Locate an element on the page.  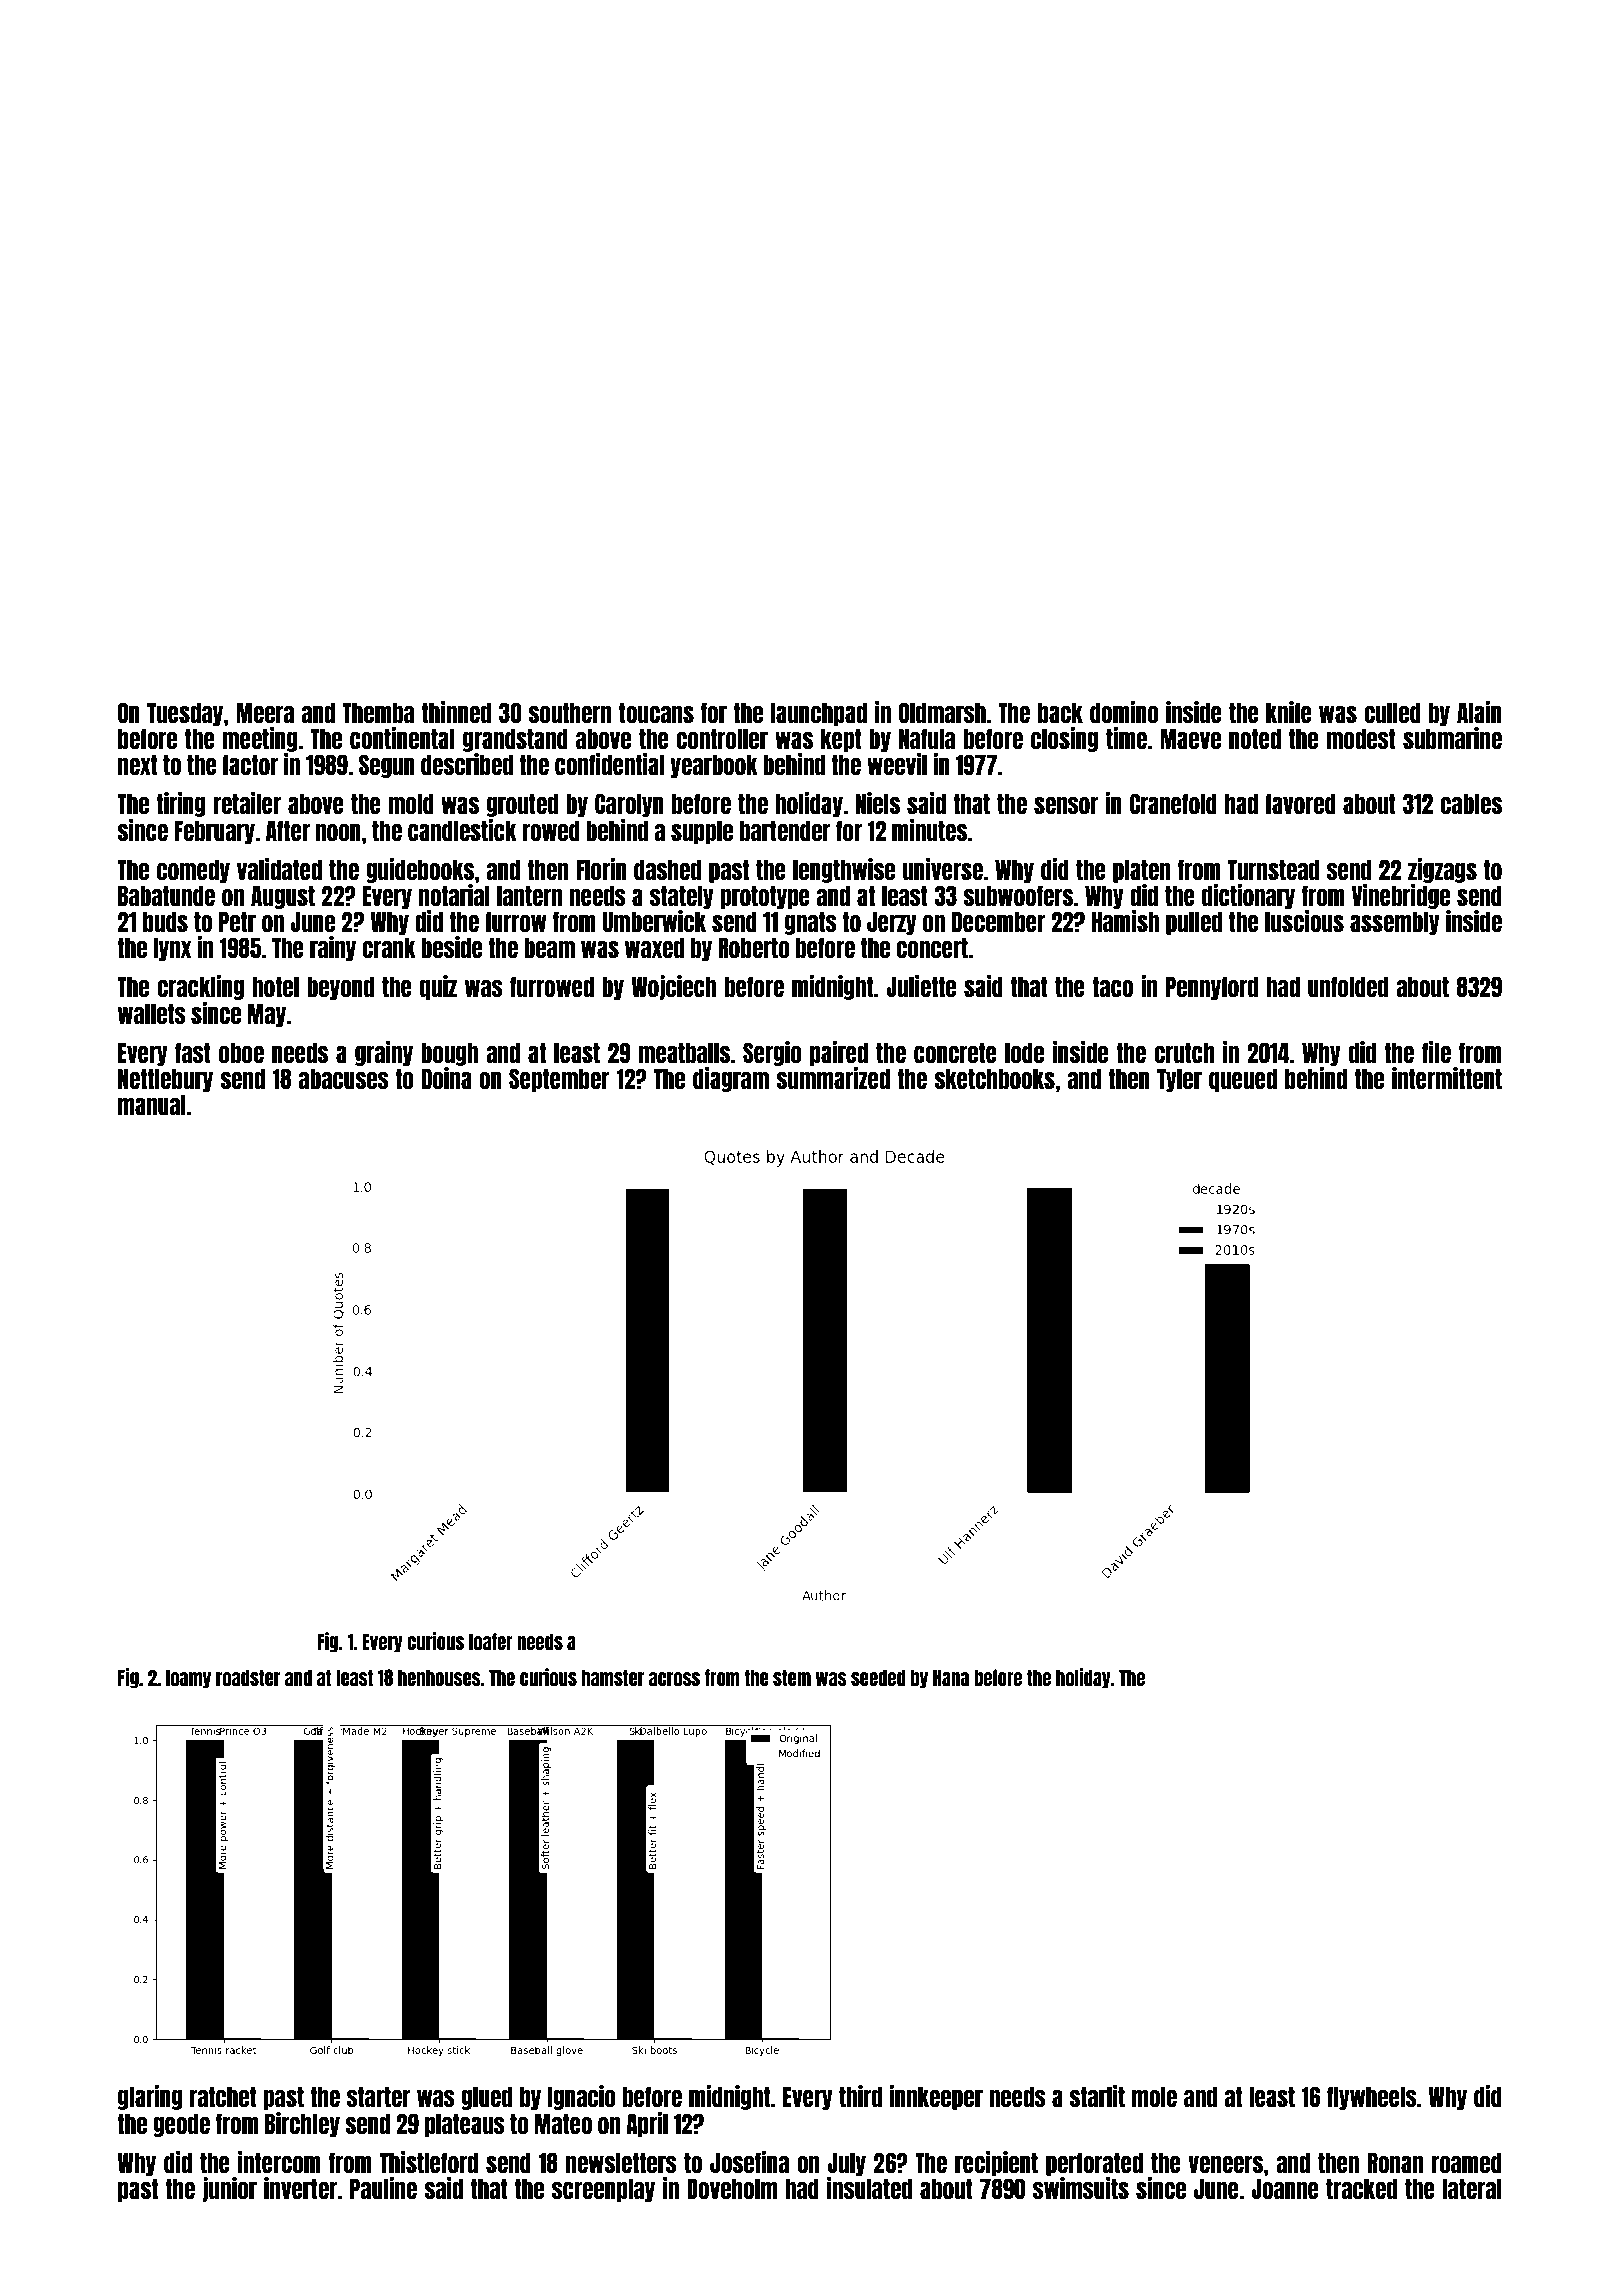
seeded is located at coordinates (878, 1677).
